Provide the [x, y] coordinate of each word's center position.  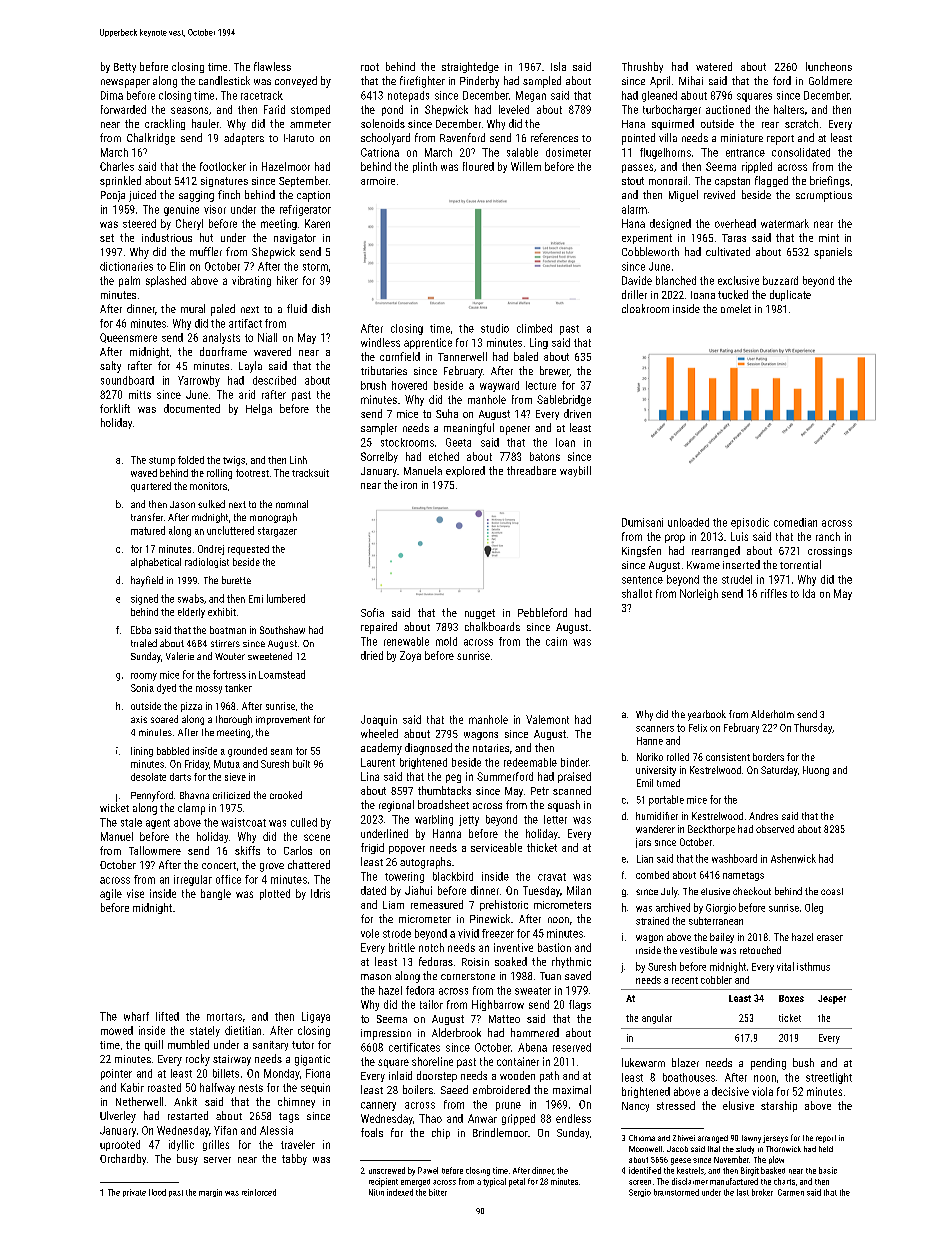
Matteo [504, 1019]
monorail [668, 180]
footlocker [223, 166]
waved [144, 473]
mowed [117, 1030]
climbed [534, 328]
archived [673, 907]
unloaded [688, 522]
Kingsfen [641, 551]
